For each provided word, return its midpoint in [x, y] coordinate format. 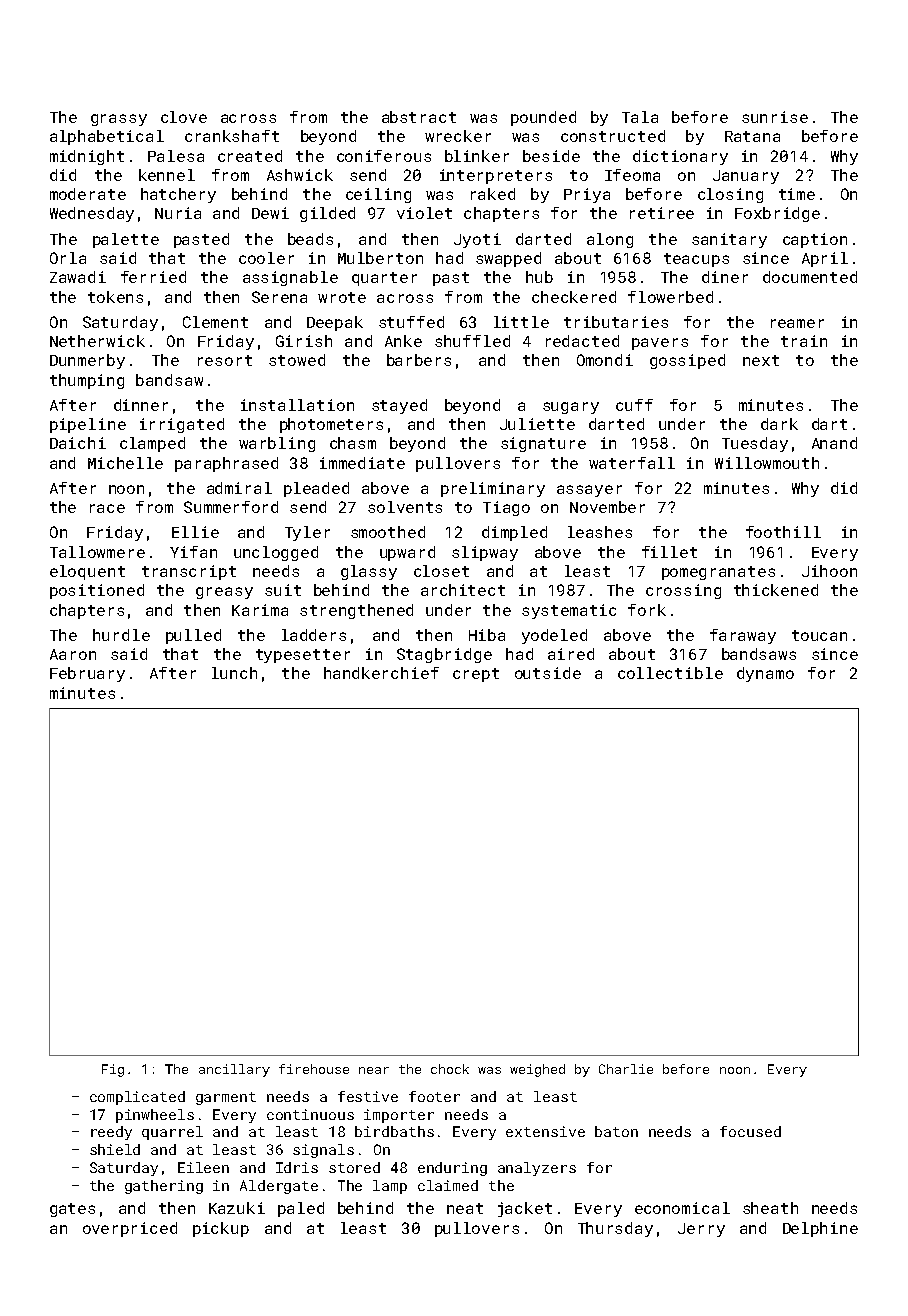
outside [548, 673]
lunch [234, 673]
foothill [783, 532]
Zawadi [78, 277]
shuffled [472, 341]
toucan [819, 635]
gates [72, 1210]
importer [399, 1116]
